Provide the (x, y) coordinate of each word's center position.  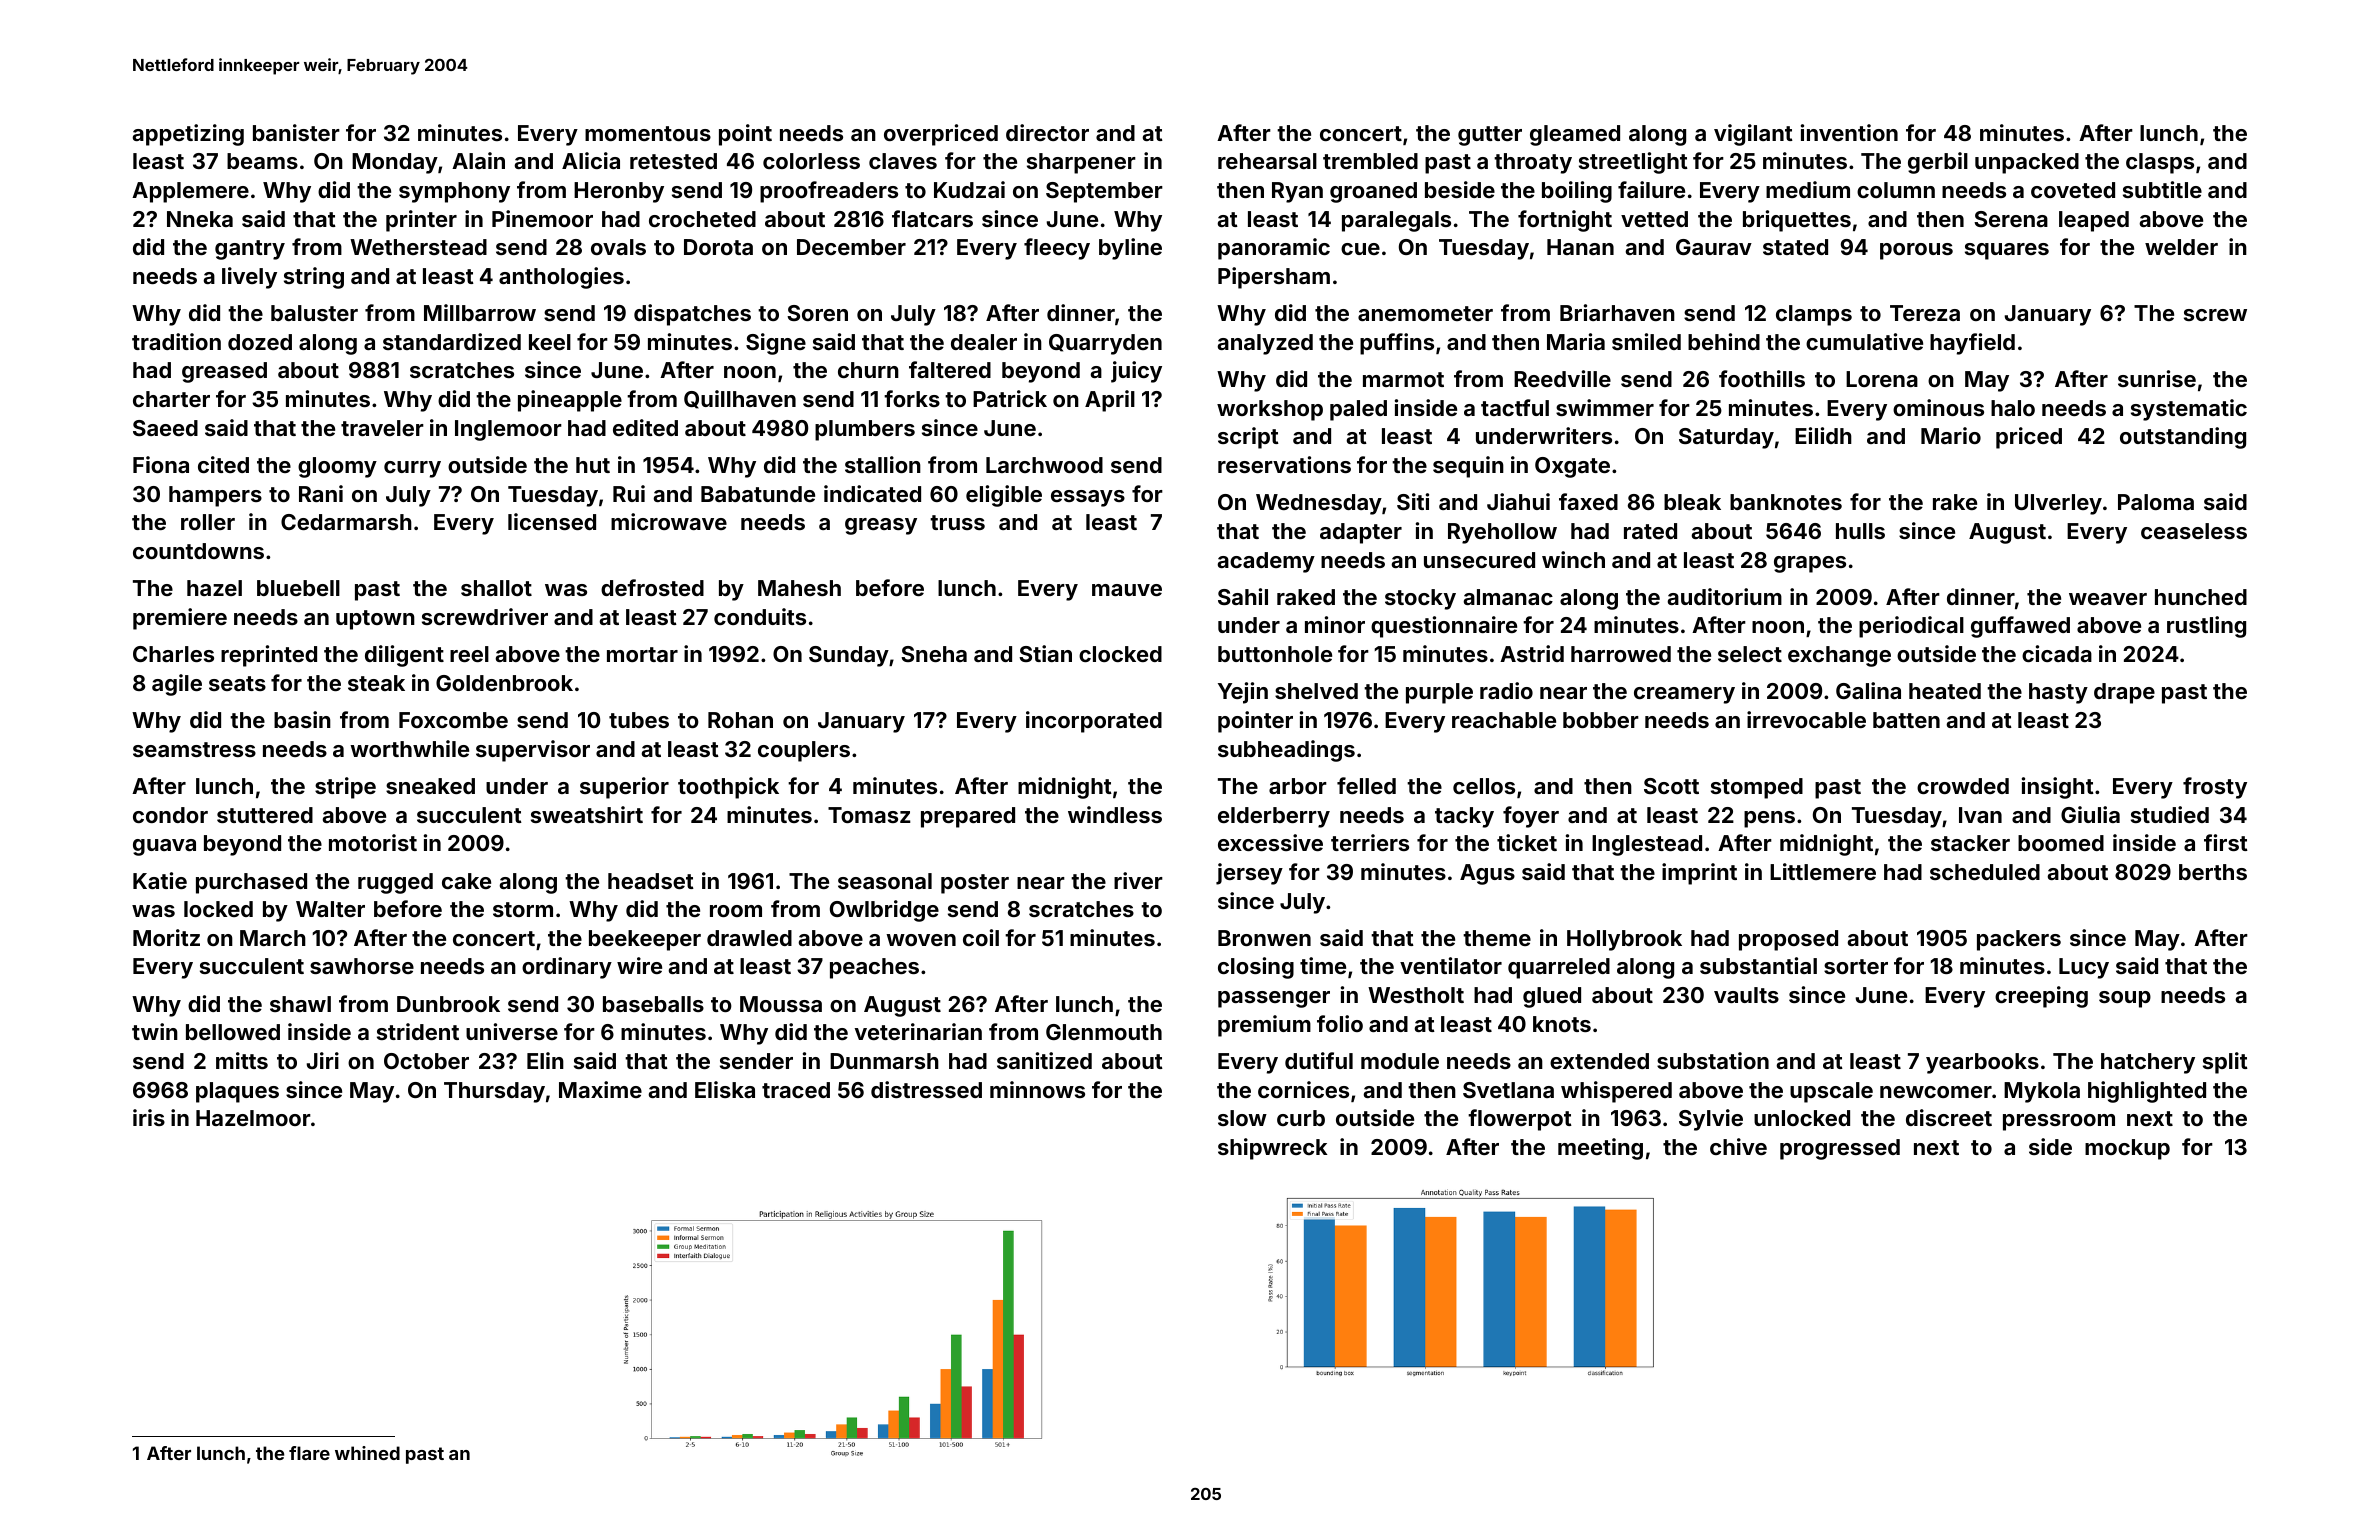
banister (296, 132)
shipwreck (1273, 1149)
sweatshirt (587, 814)
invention (1849, 132)
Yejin (1243, 693)
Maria (1576, 341)
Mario (1951, 435)
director (1047, 132)
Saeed (165, 428)
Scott (1671, 786)
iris (149, 1117)
